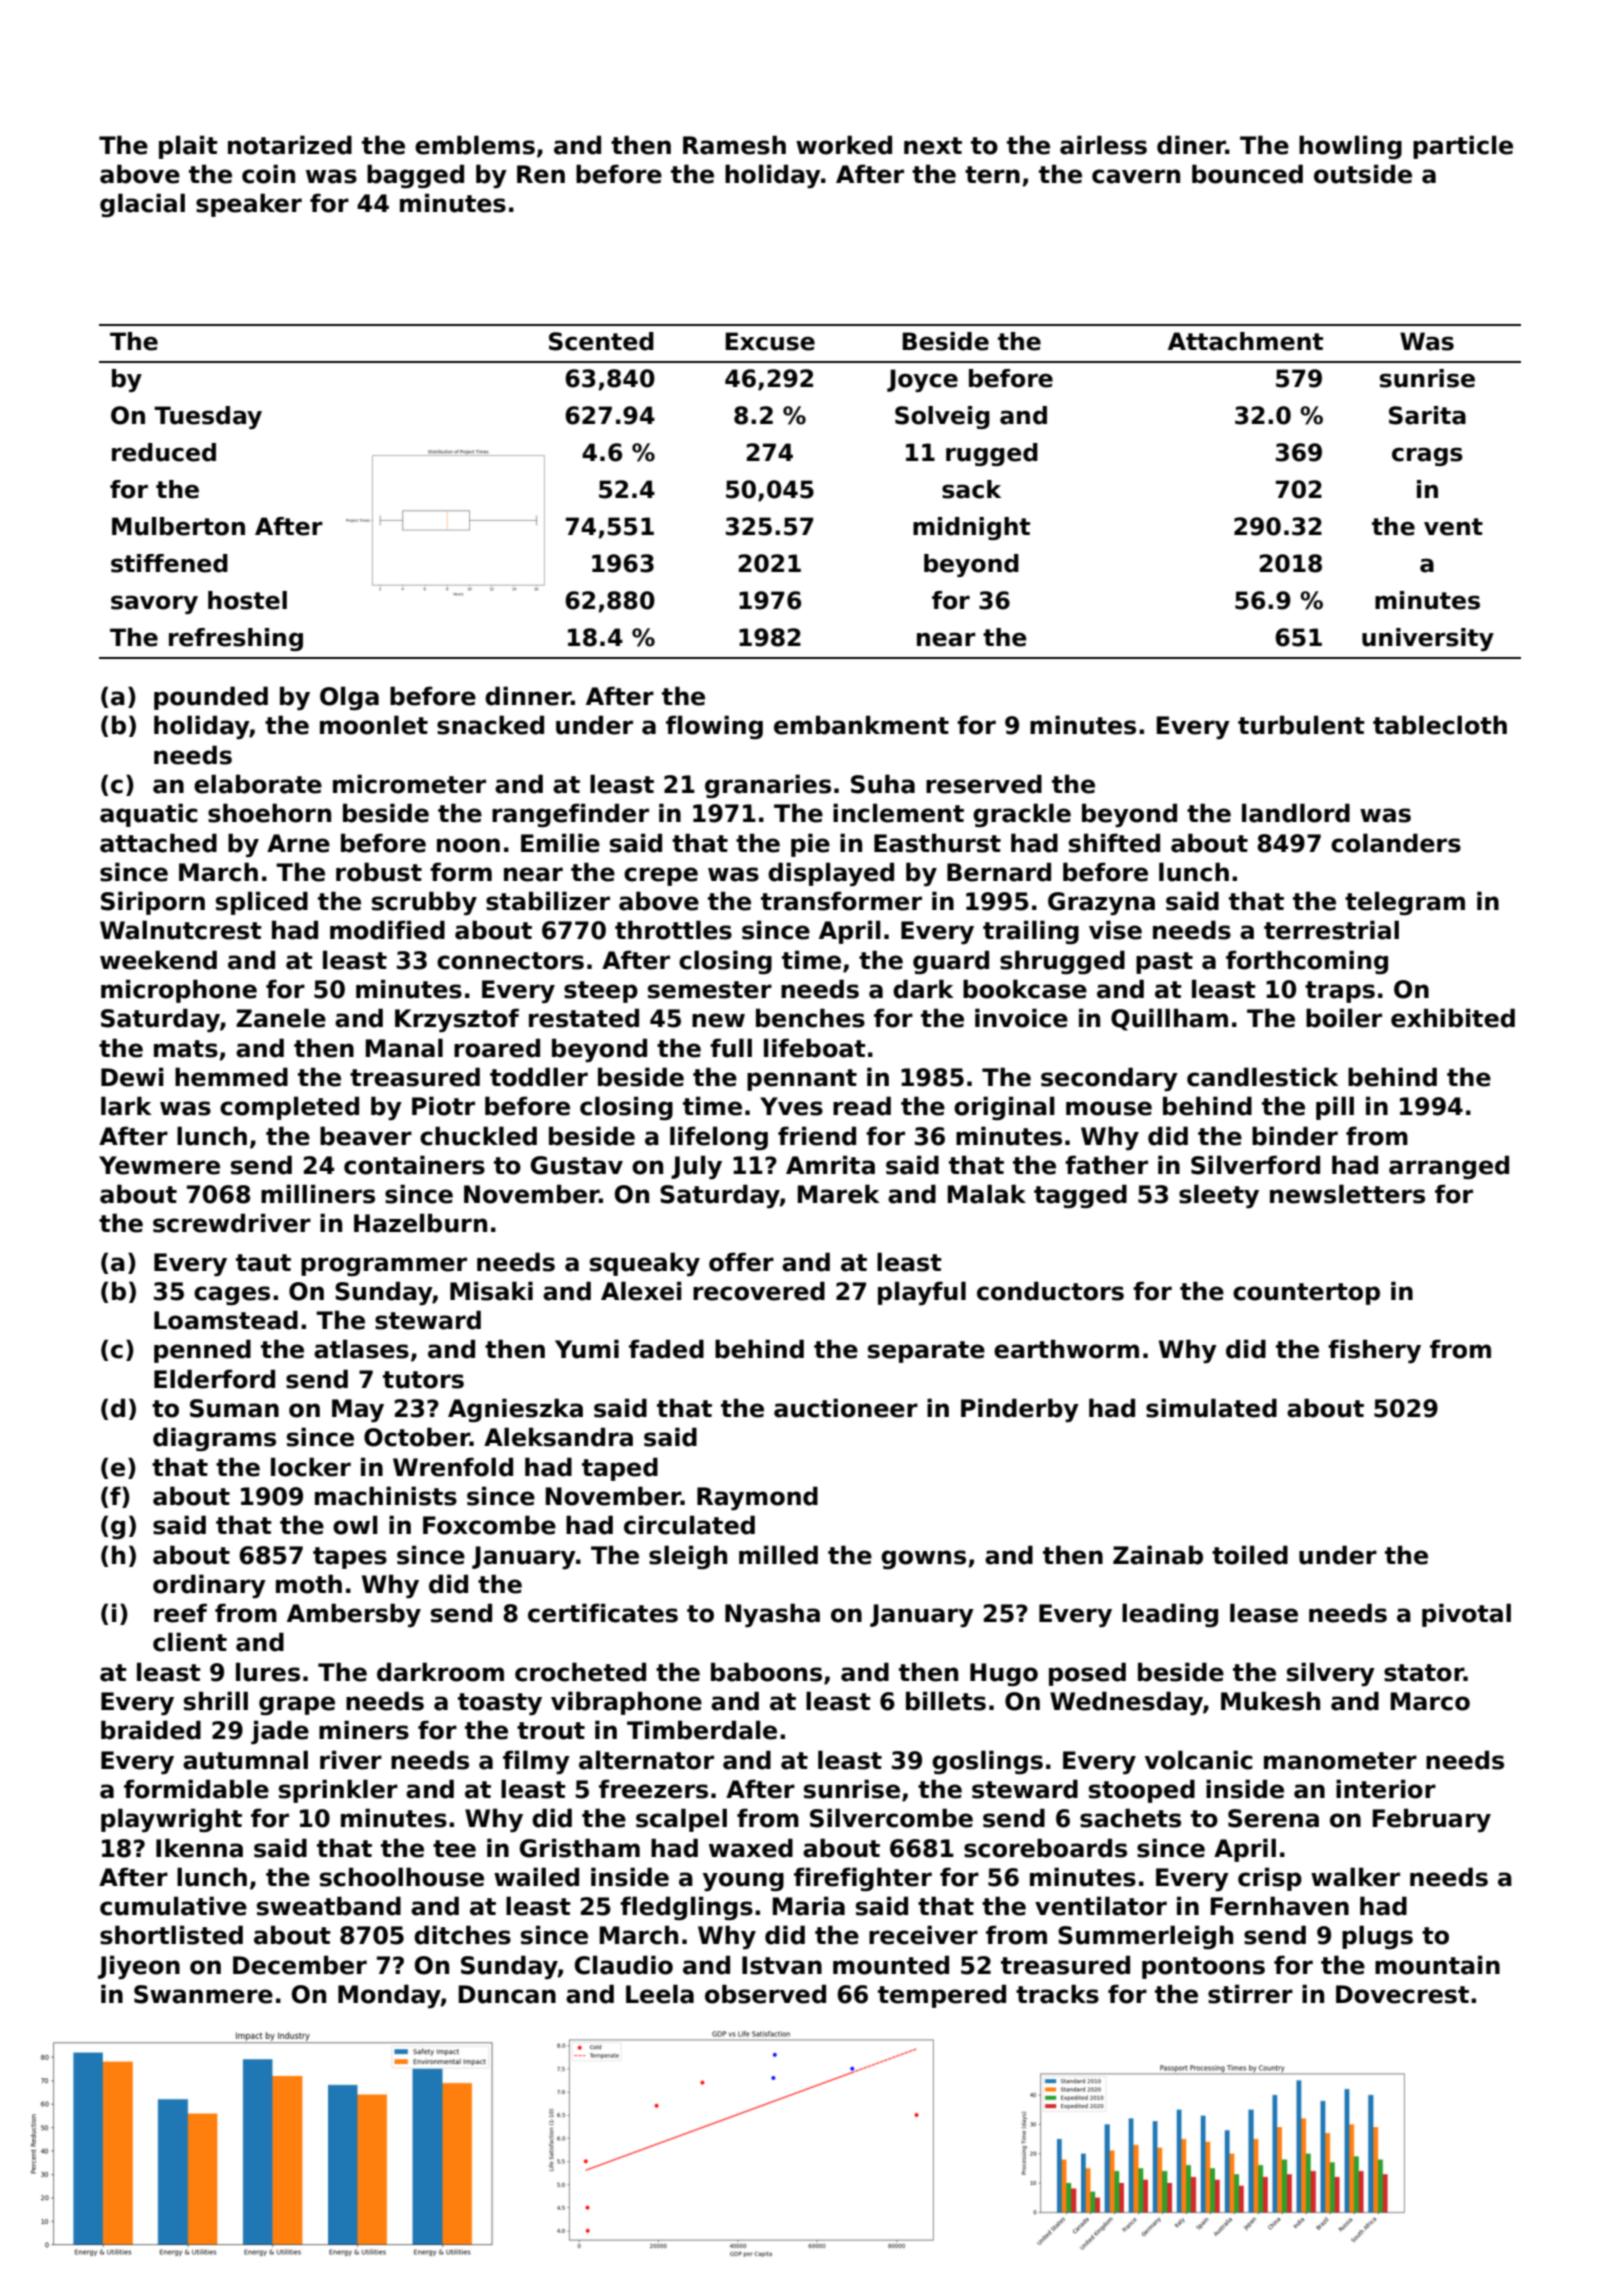 This page has width=1620, height=2292. Describe the element at coordinates (933, 146) in the page. I see `next` at that location.
